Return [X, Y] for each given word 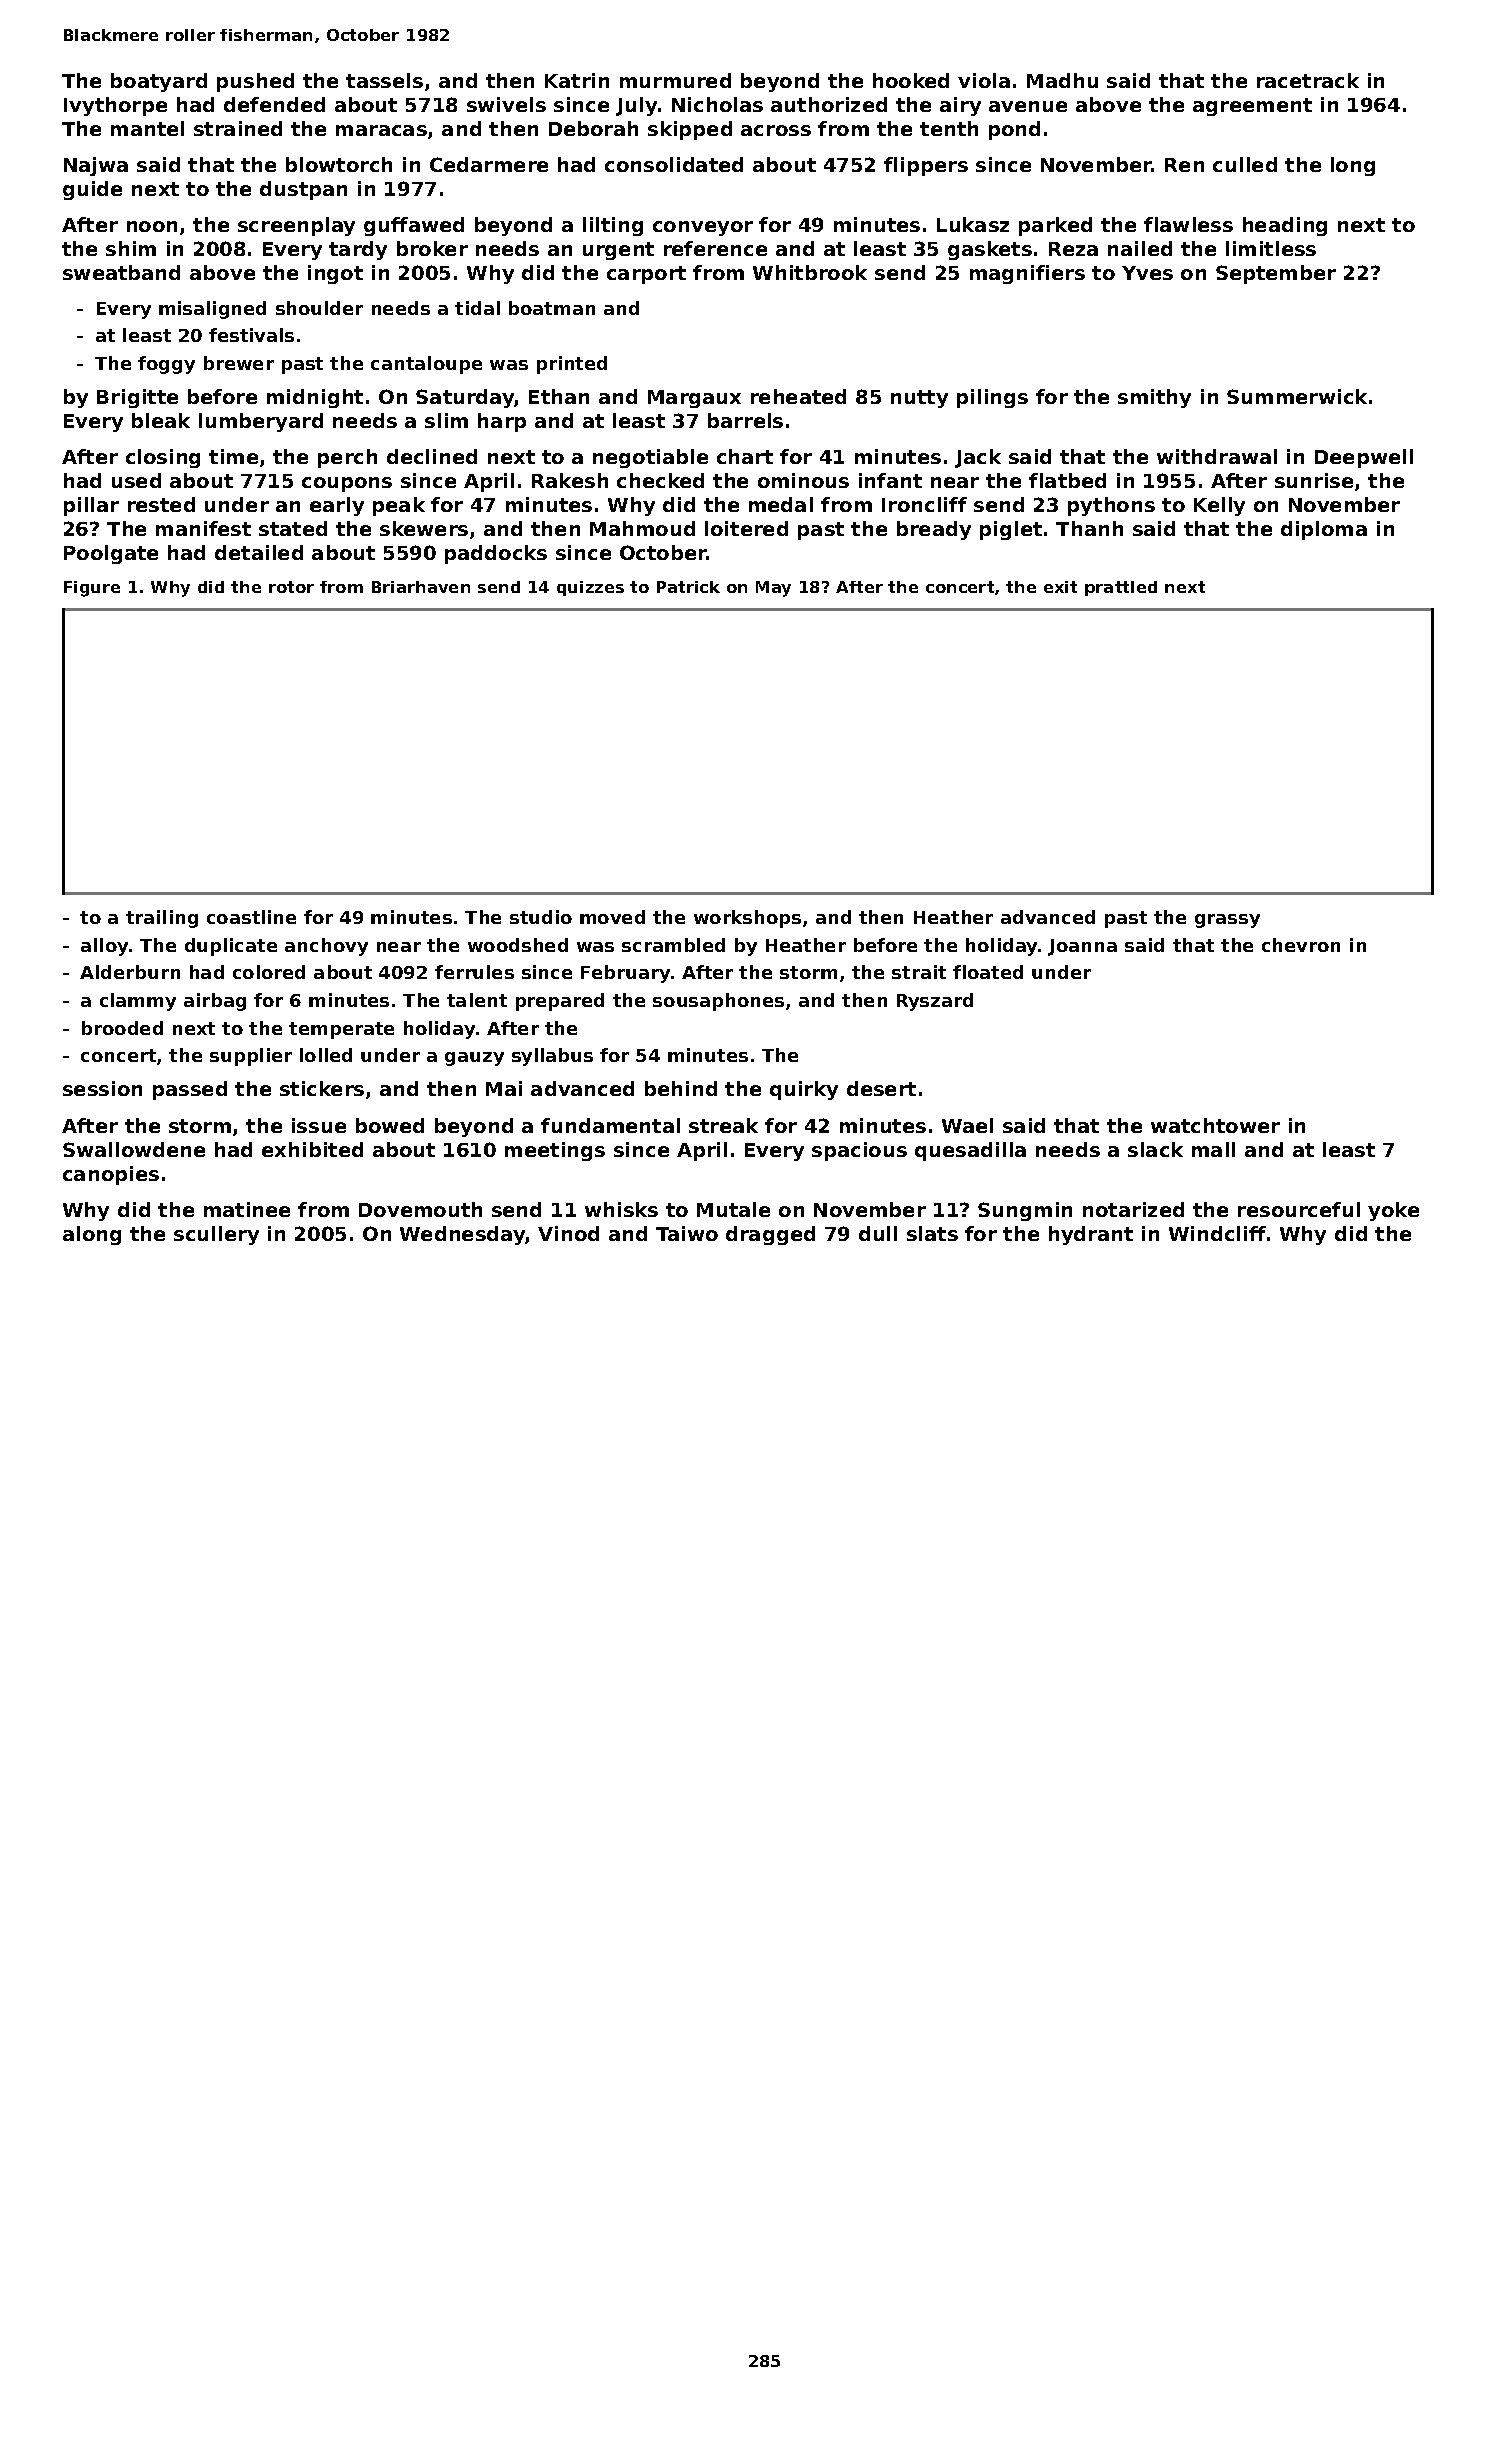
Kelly [1219, 506]
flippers [926, 166]
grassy [1227, 921]
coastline [251, 917]
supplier [251, 1057]
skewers [424, 528]
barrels [745, 420]
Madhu [1062, 80]
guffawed [414, 226]
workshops [747, 919]
